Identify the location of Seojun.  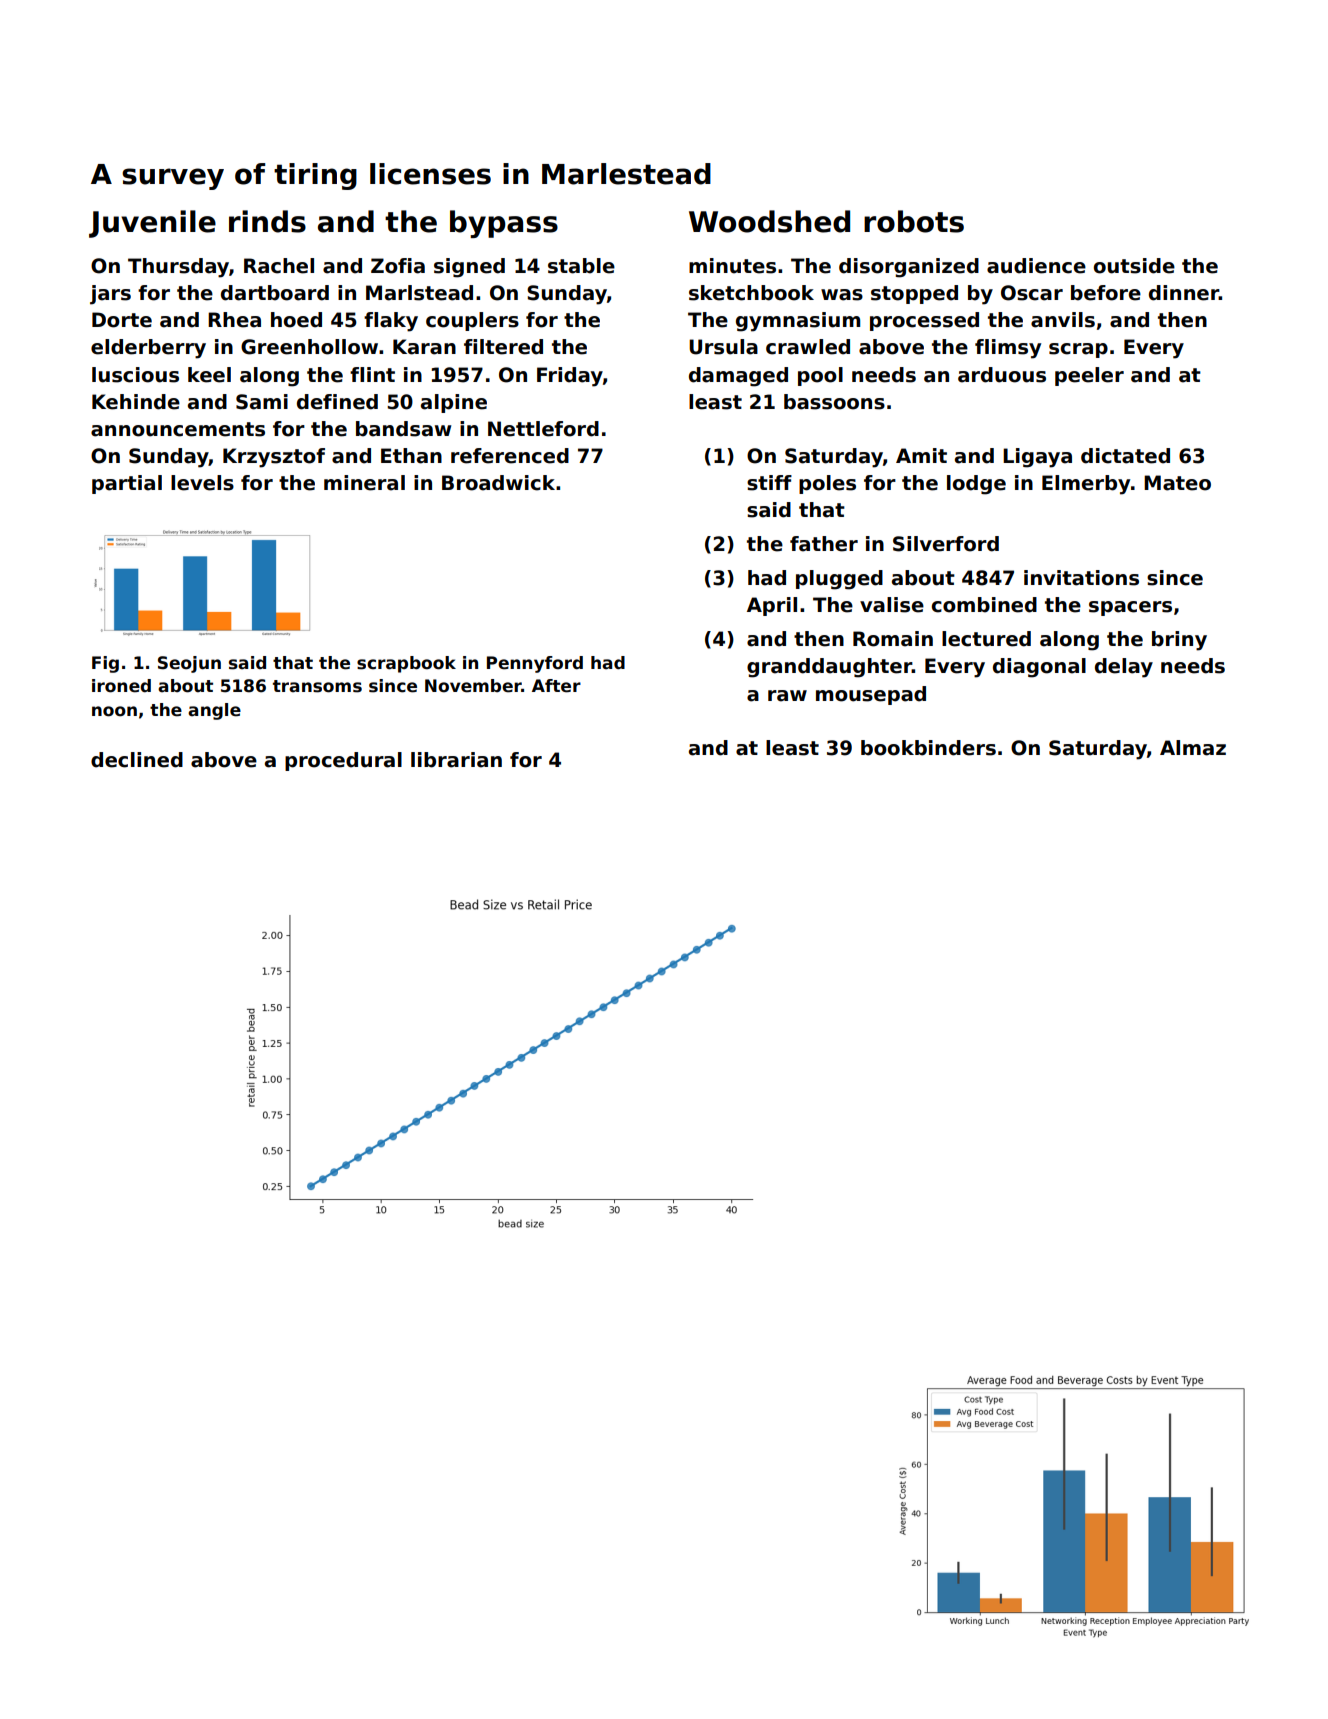
(189, 664).
